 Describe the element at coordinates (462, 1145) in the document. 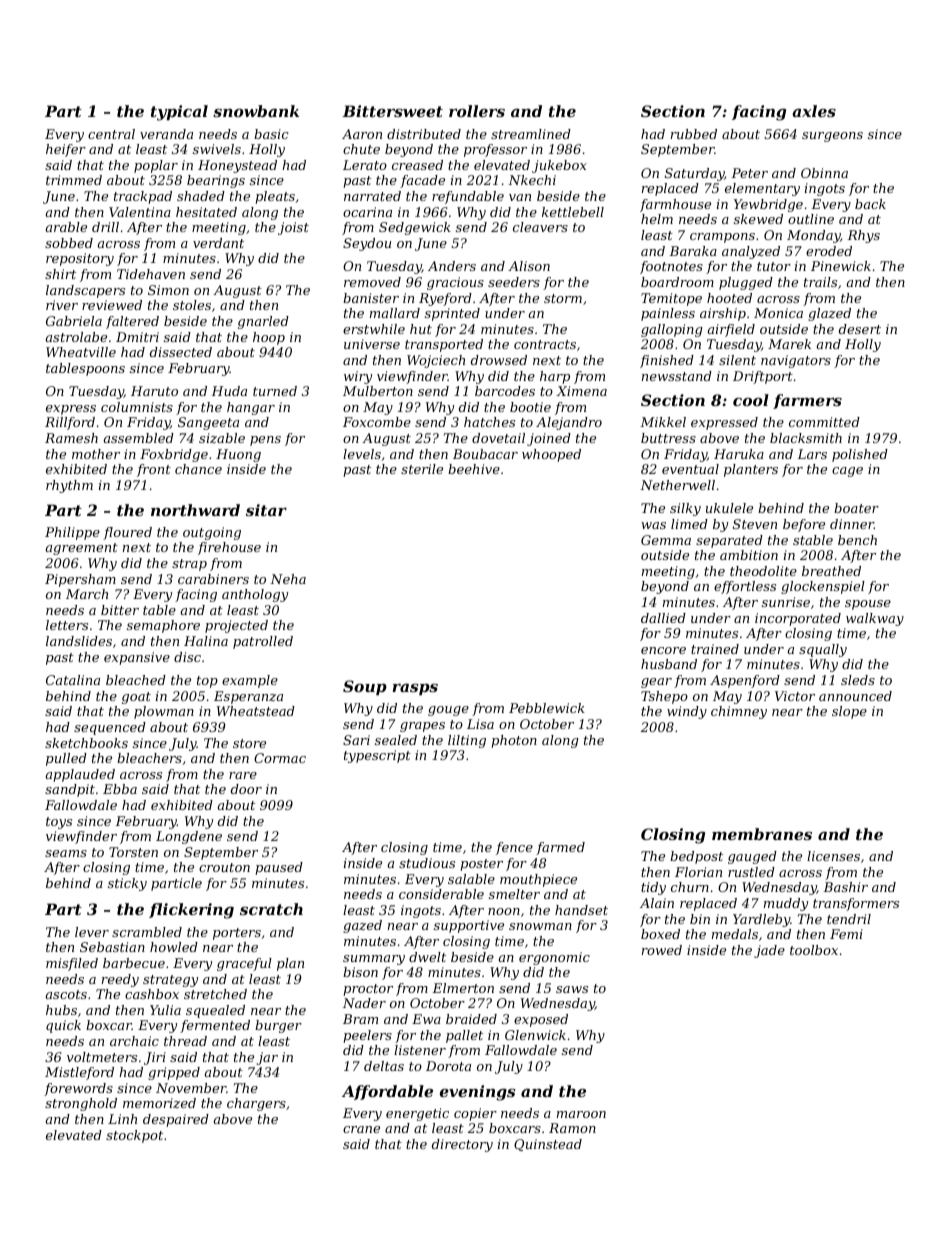

I see `directory` at that location.
